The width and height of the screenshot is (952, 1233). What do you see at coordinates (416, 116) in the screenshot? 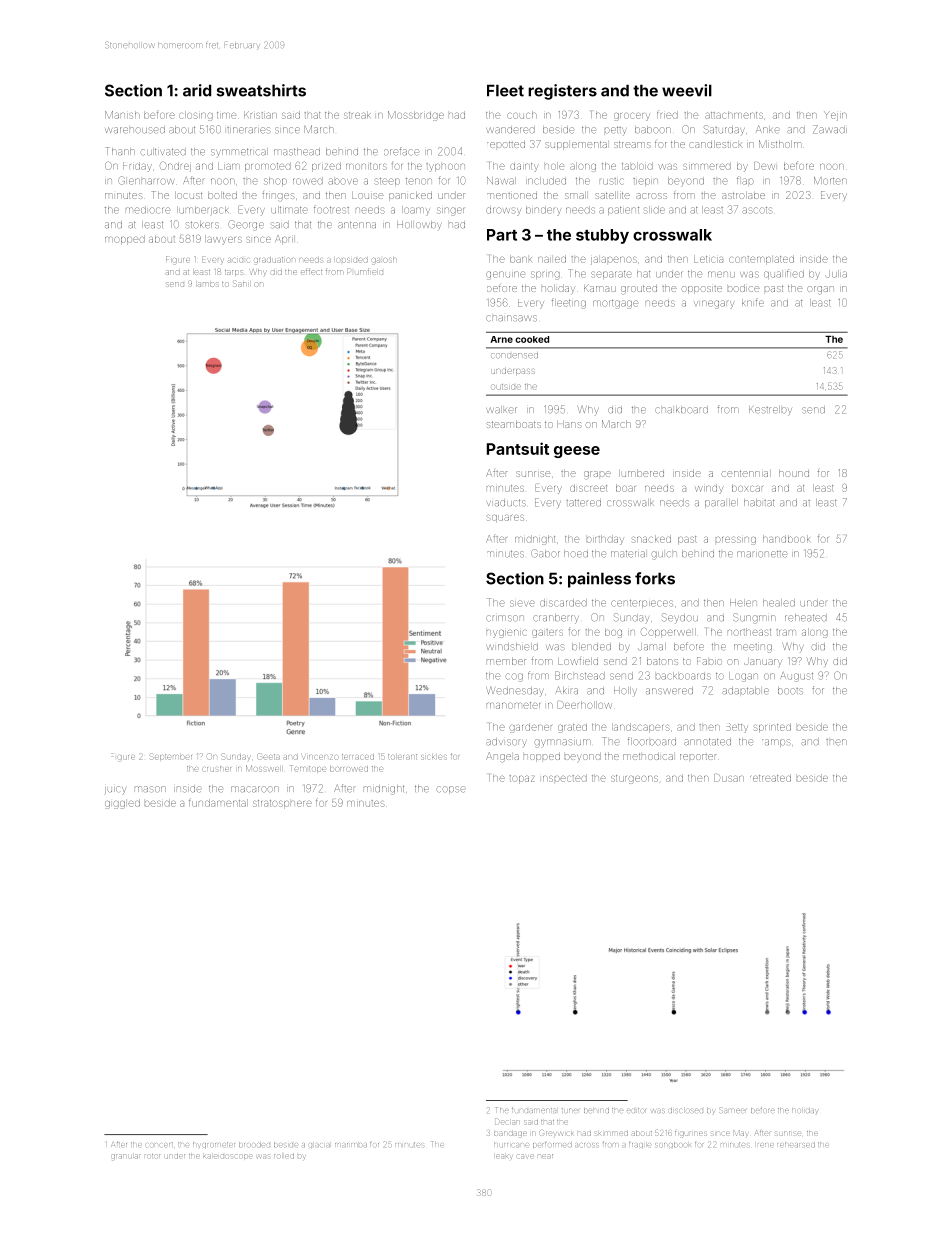
I see `Mossbridge` at bounding box center [416, 116].
